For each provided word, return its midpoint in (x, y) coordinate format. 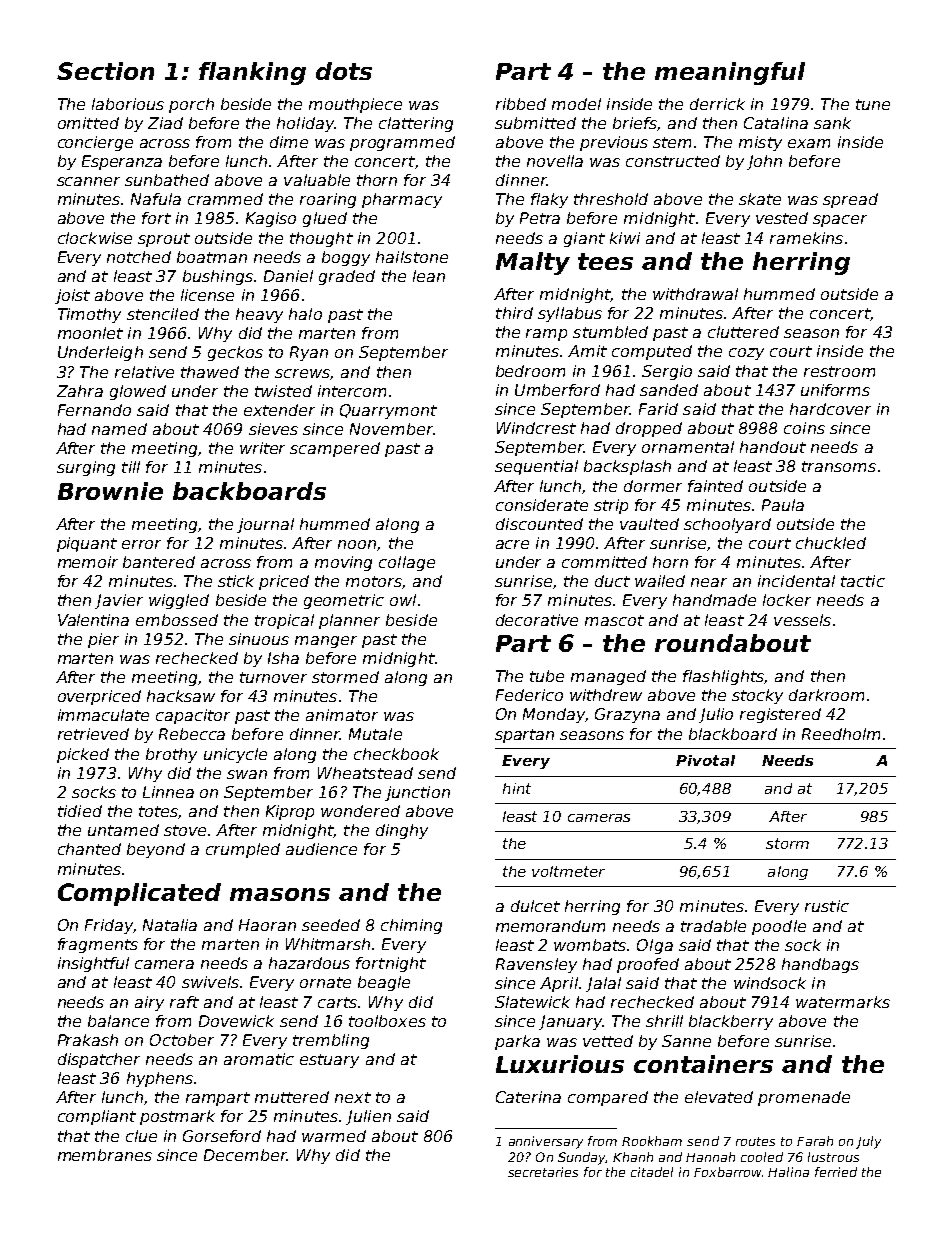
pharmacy (402, 200)
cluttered (743, 332)
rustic (827, 906)
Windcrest (536, 428)
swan (247, 774)
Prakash (88, 1040)
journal (265, 525)
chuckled (831, 543)
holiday (305, 124)
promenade (804, 1098)
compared (608, 1098)
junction (417, 793)
